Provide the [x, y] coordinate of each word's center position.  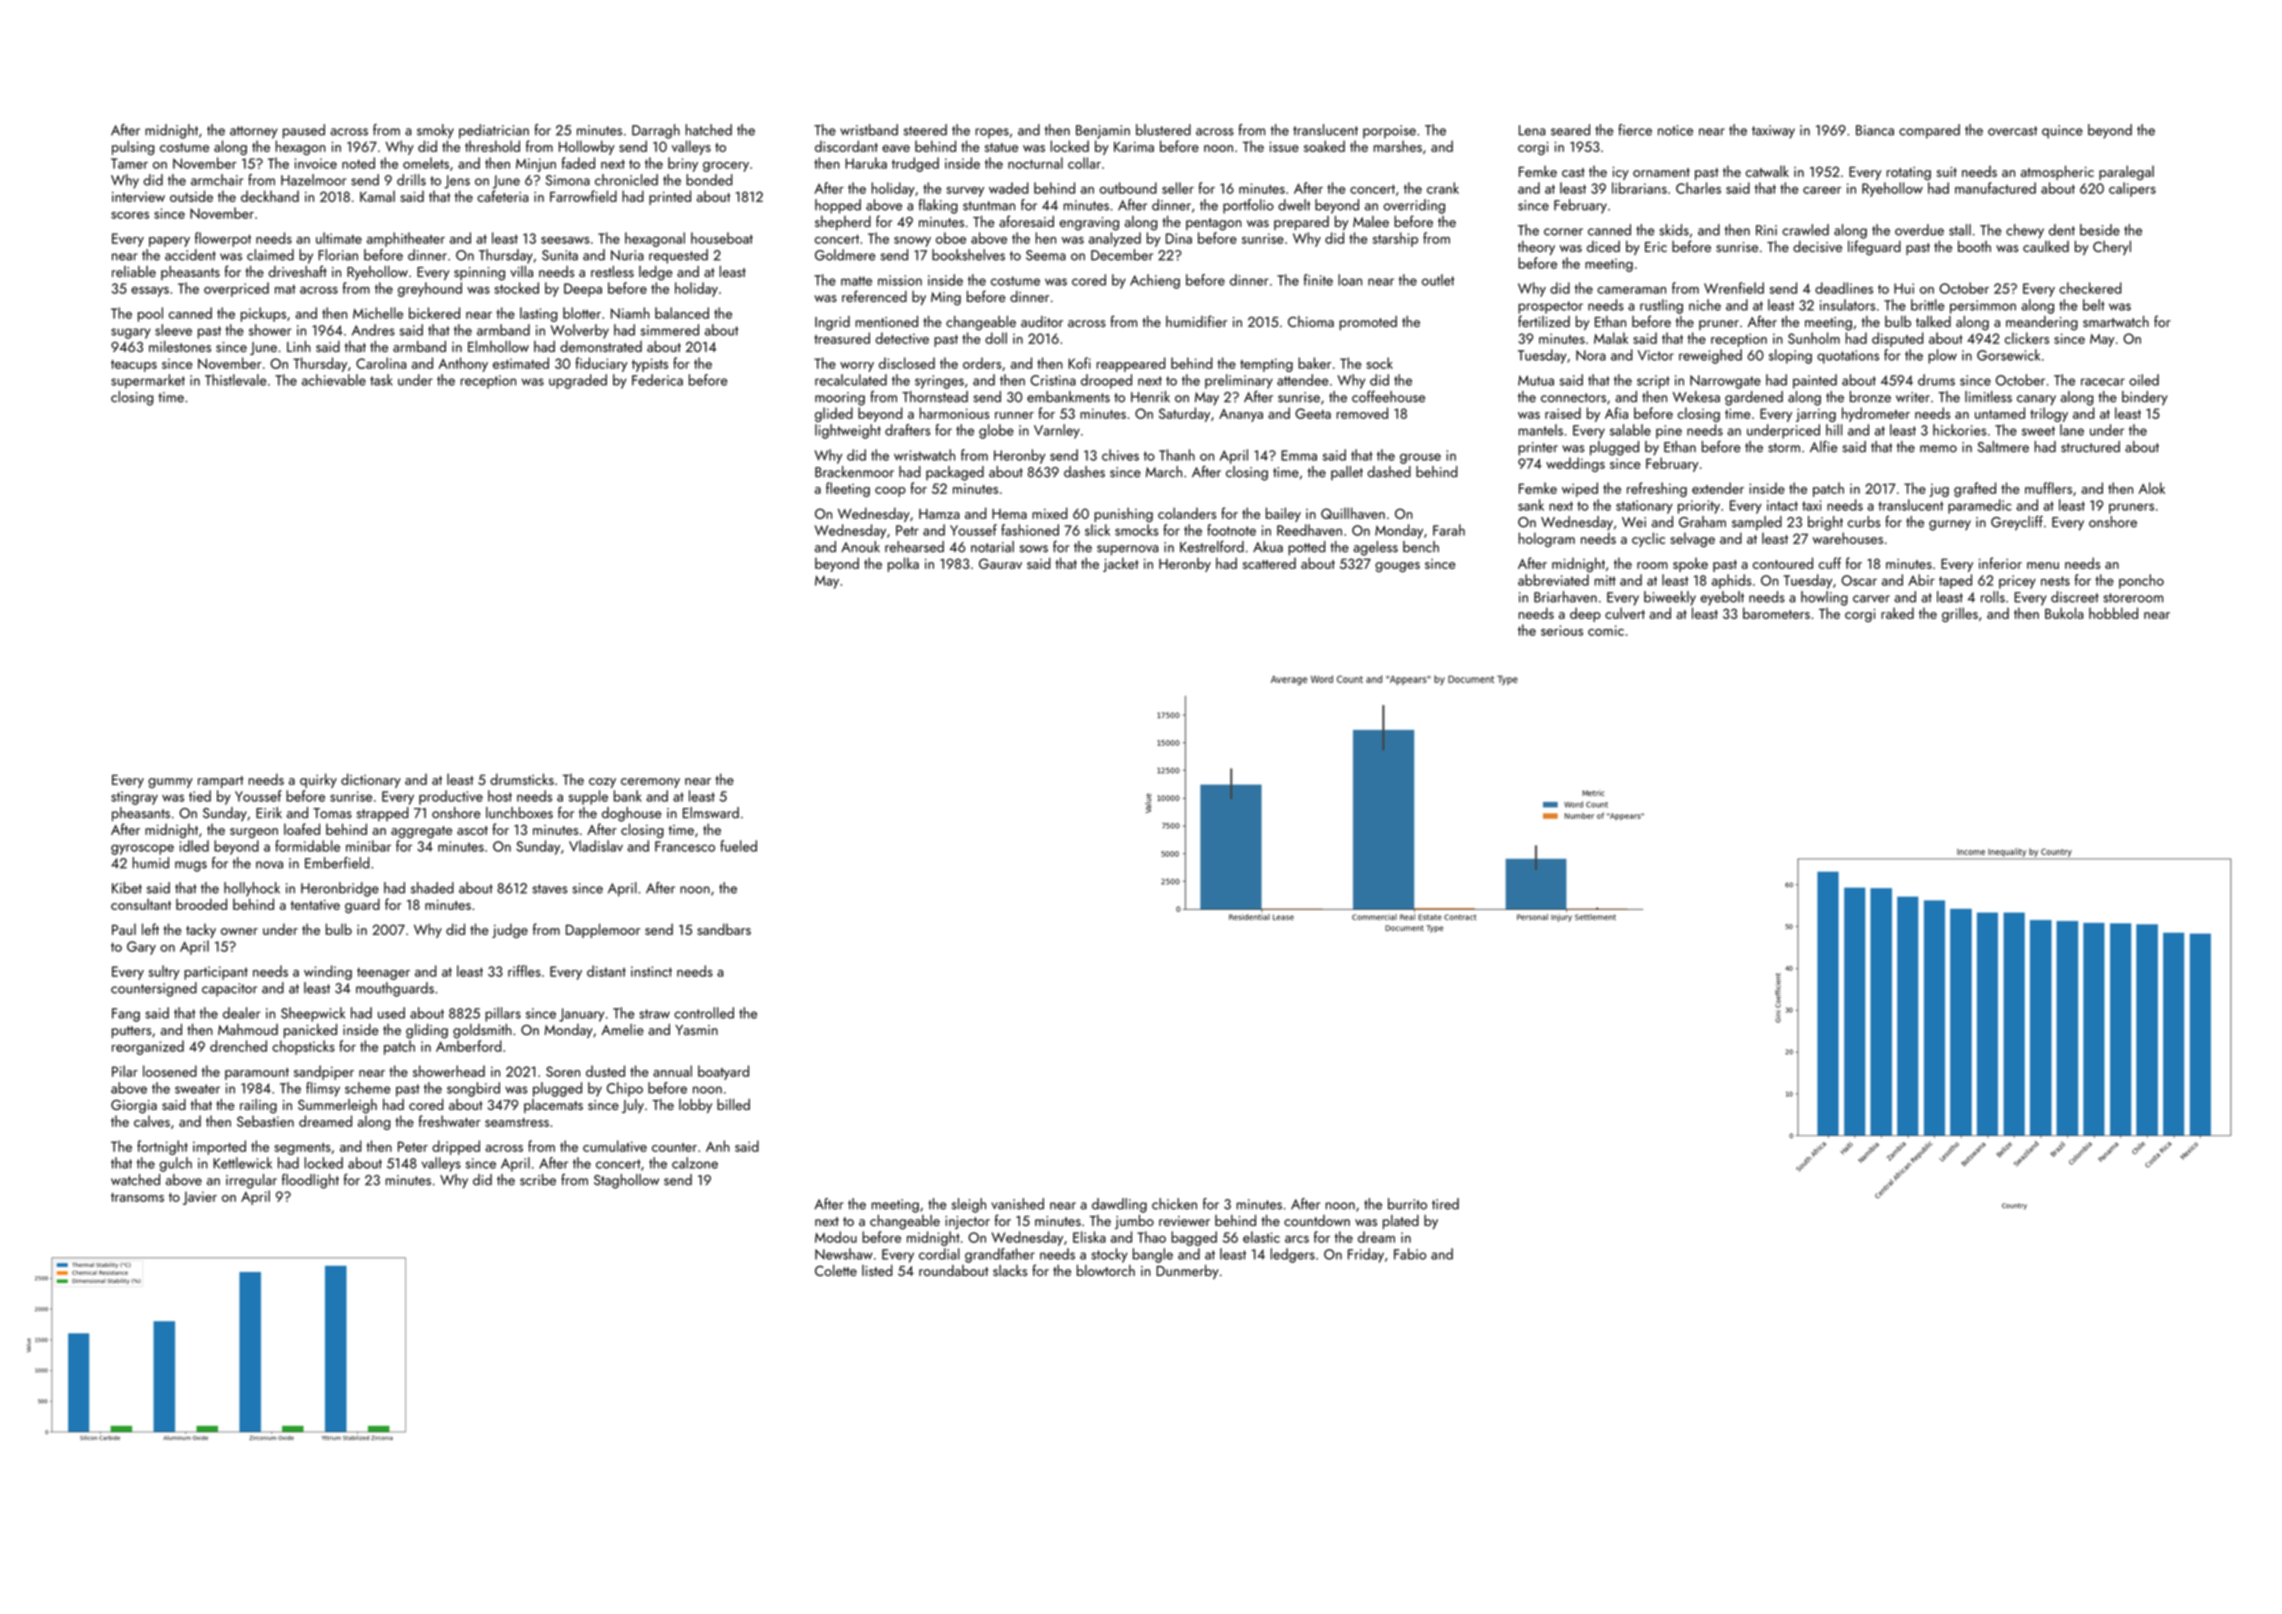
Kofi [1079, 363]
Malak [1611, 338]
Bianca [1875, 130]
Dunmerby [1187, 1272]
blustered [1163, 130]
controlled [704, 1013]
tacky [201, 931]
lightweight [848, 431]
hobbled [2113, 613]
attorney [254, 132]
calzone [695, 1163]
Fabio [1410, 1254]
